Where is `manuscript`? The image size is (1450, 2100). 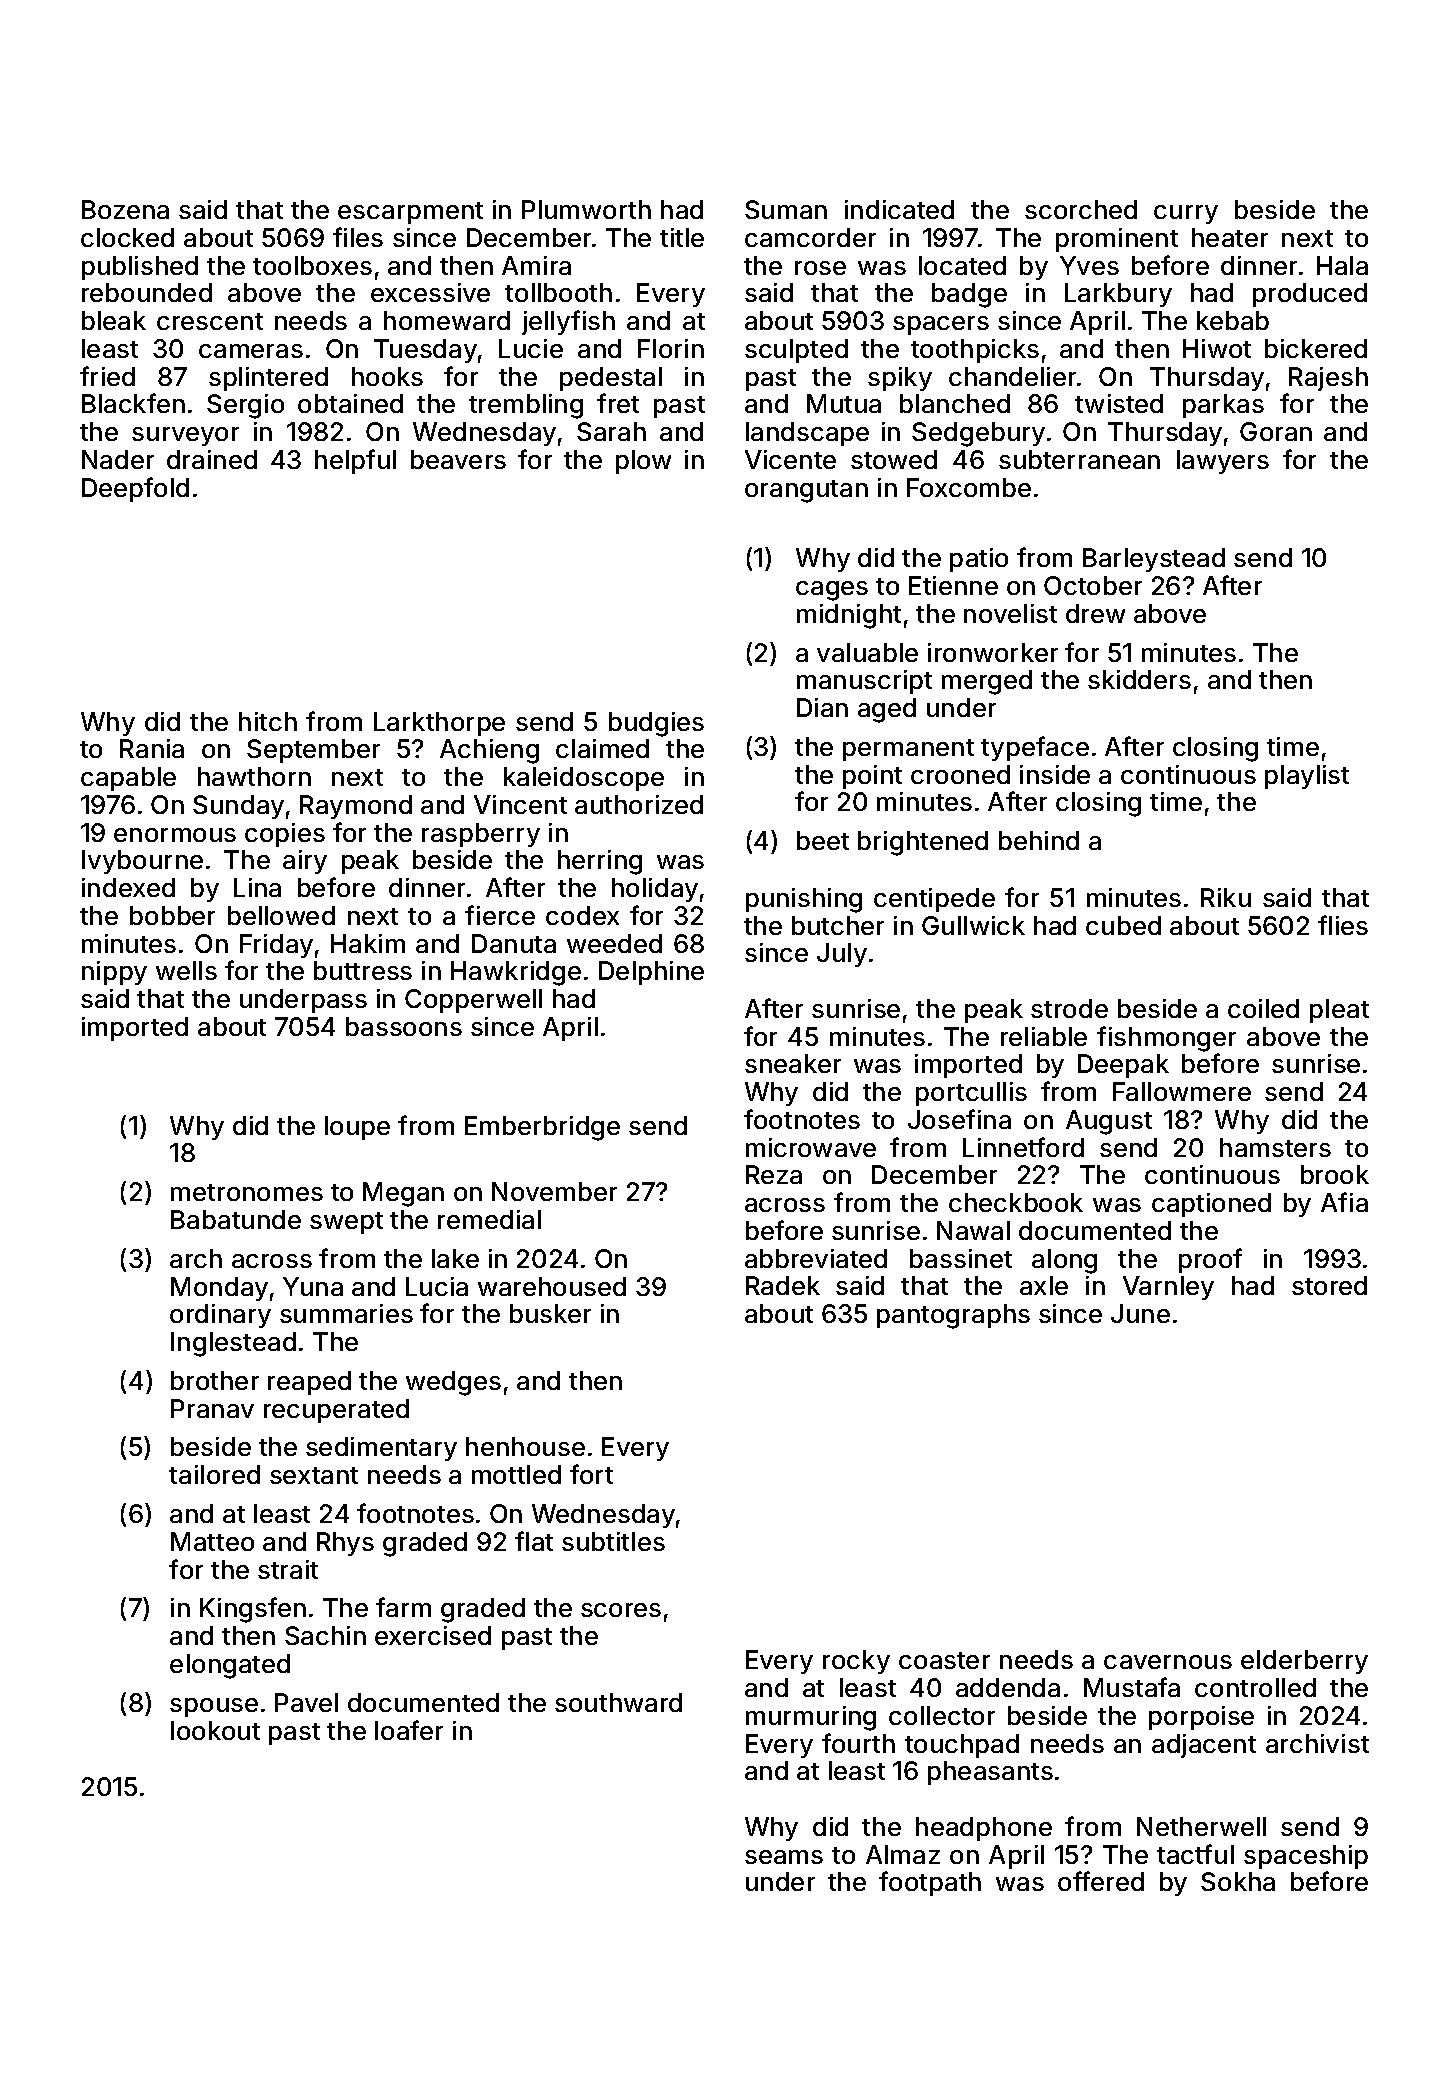
manuscript is located at coordinates (864, 682).
